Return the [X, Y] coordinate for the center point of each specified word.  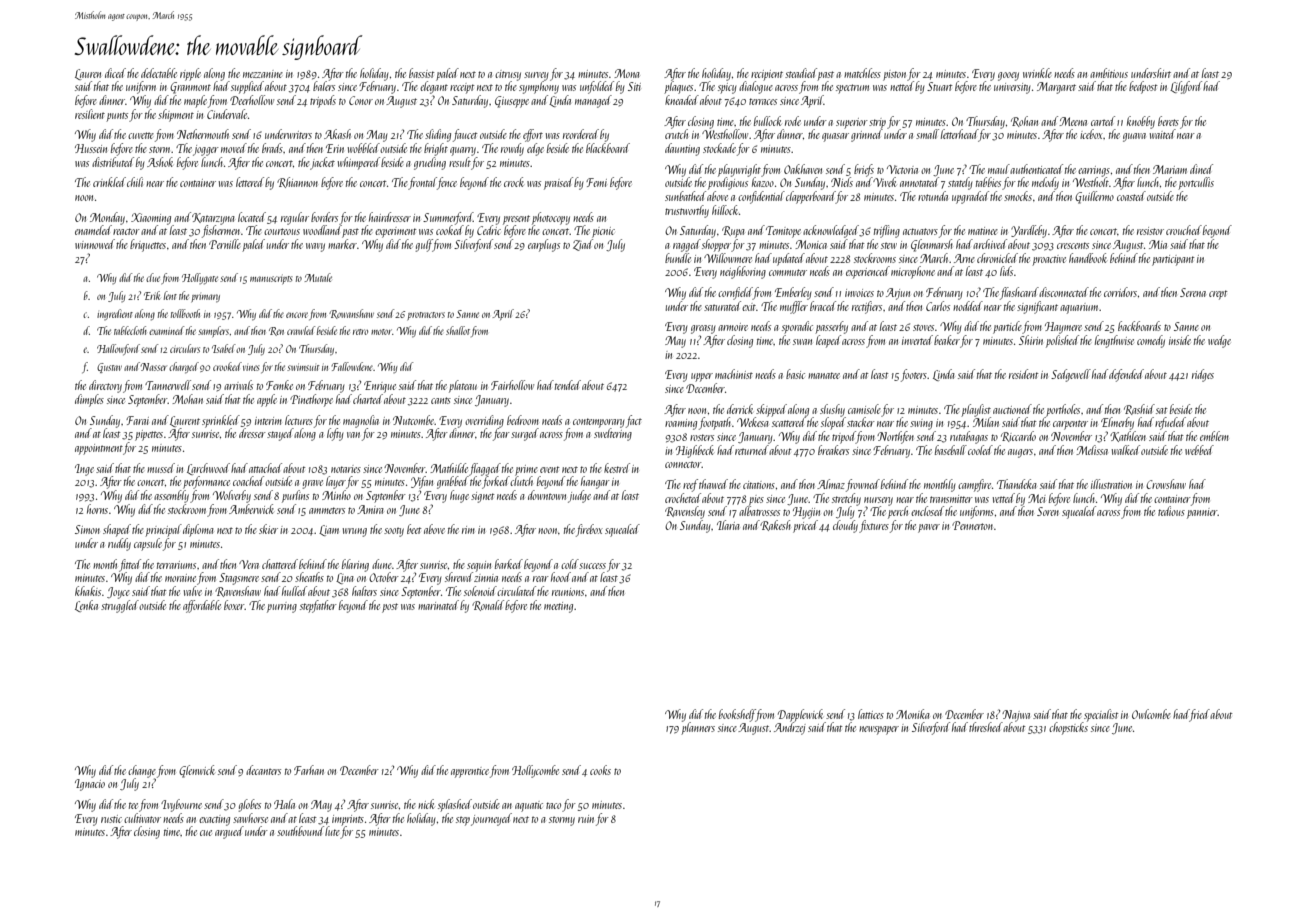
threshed [986, 727]
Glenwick [197, 771]
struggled [120, 606]
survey [536, 76]
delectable [159, 73]
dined [1201, 169]
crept [1218, 295]
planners [698, 728]
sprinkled [221, 421]
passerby [831, 327]
